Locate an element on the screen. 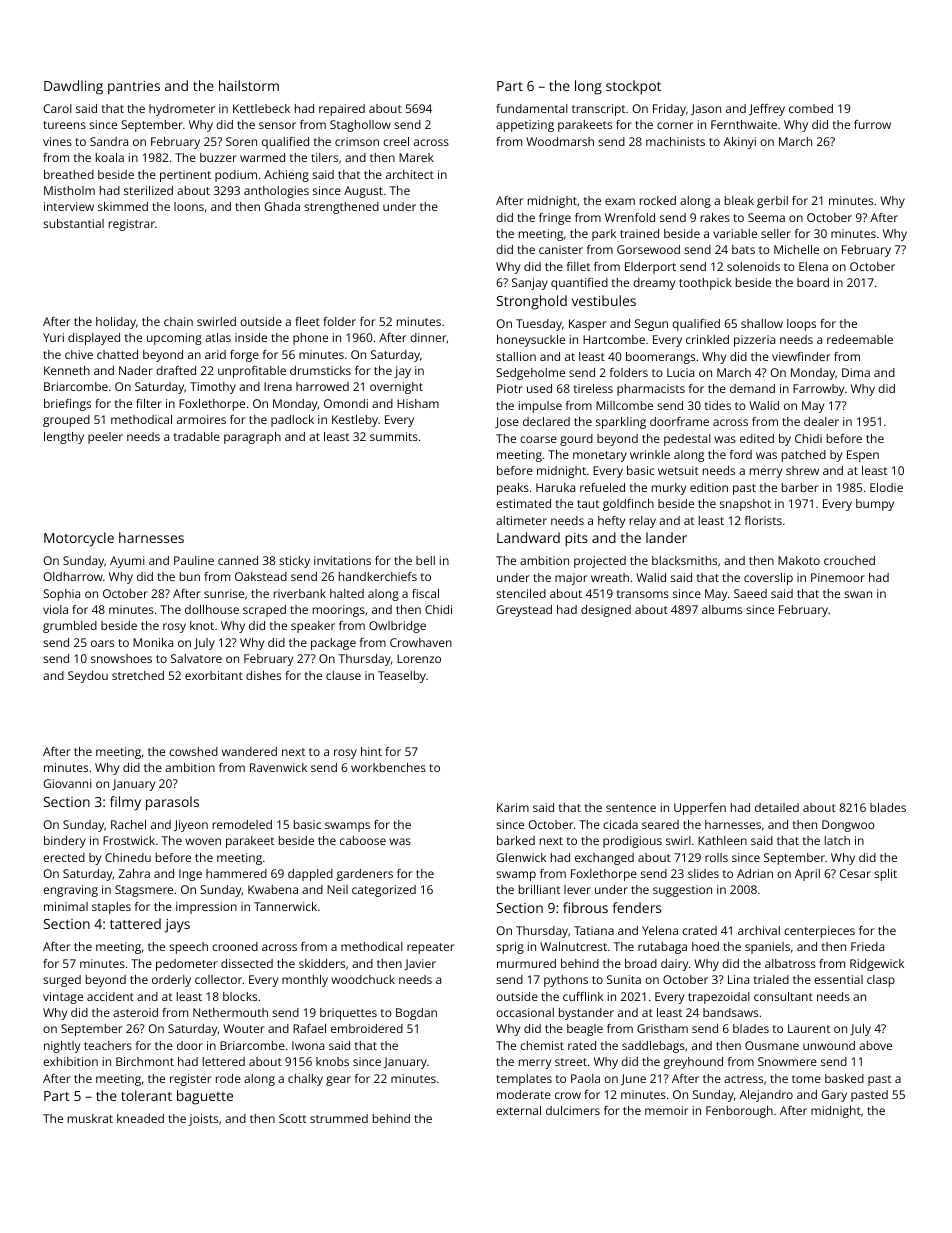  moderate is located at coordinates (524, 1094).
